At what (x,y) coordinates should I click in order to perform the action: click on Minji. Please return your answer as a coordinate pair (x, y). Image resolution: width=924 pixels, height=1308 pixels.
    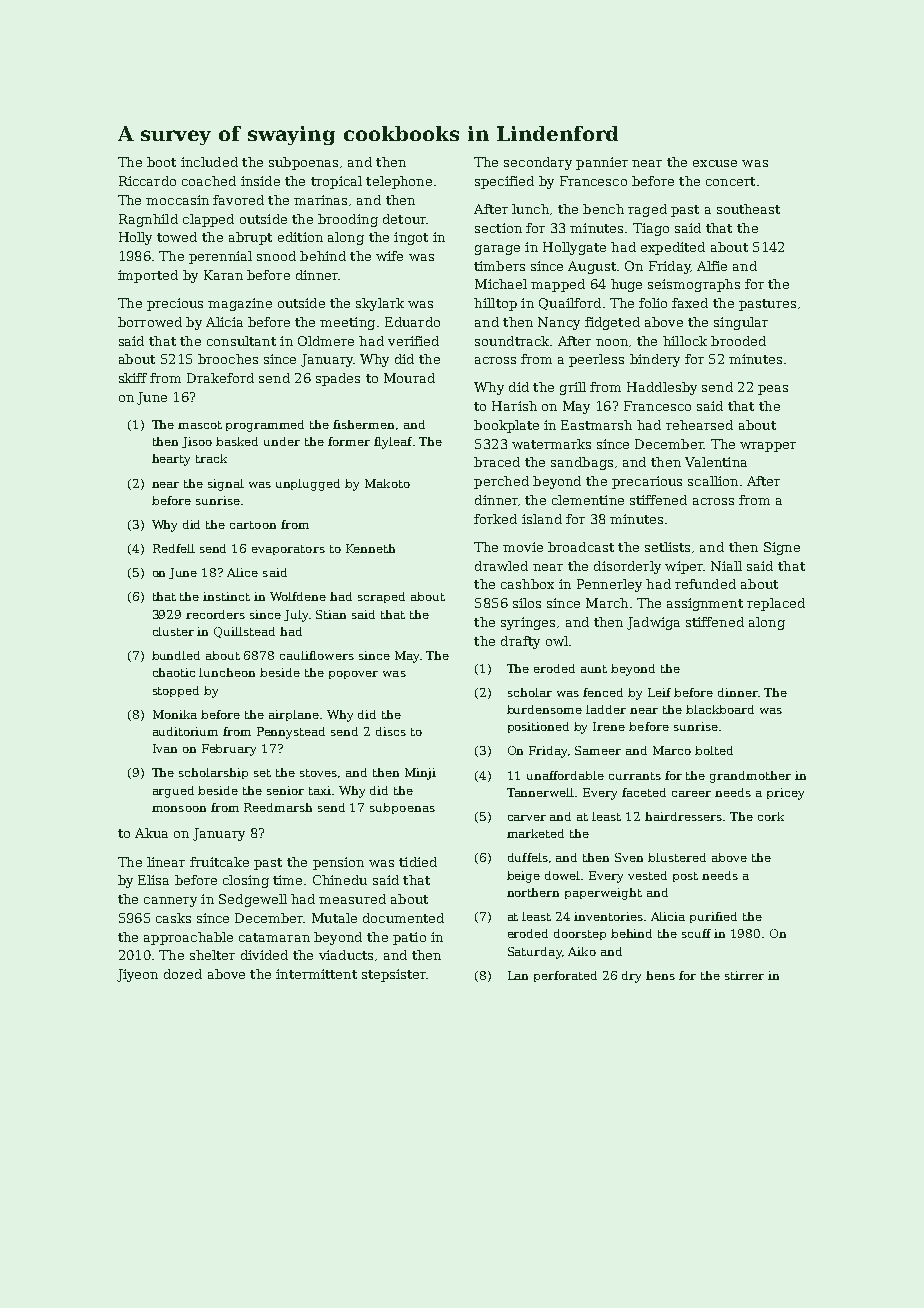
    Looking at the image, I should click on (420, 774).
